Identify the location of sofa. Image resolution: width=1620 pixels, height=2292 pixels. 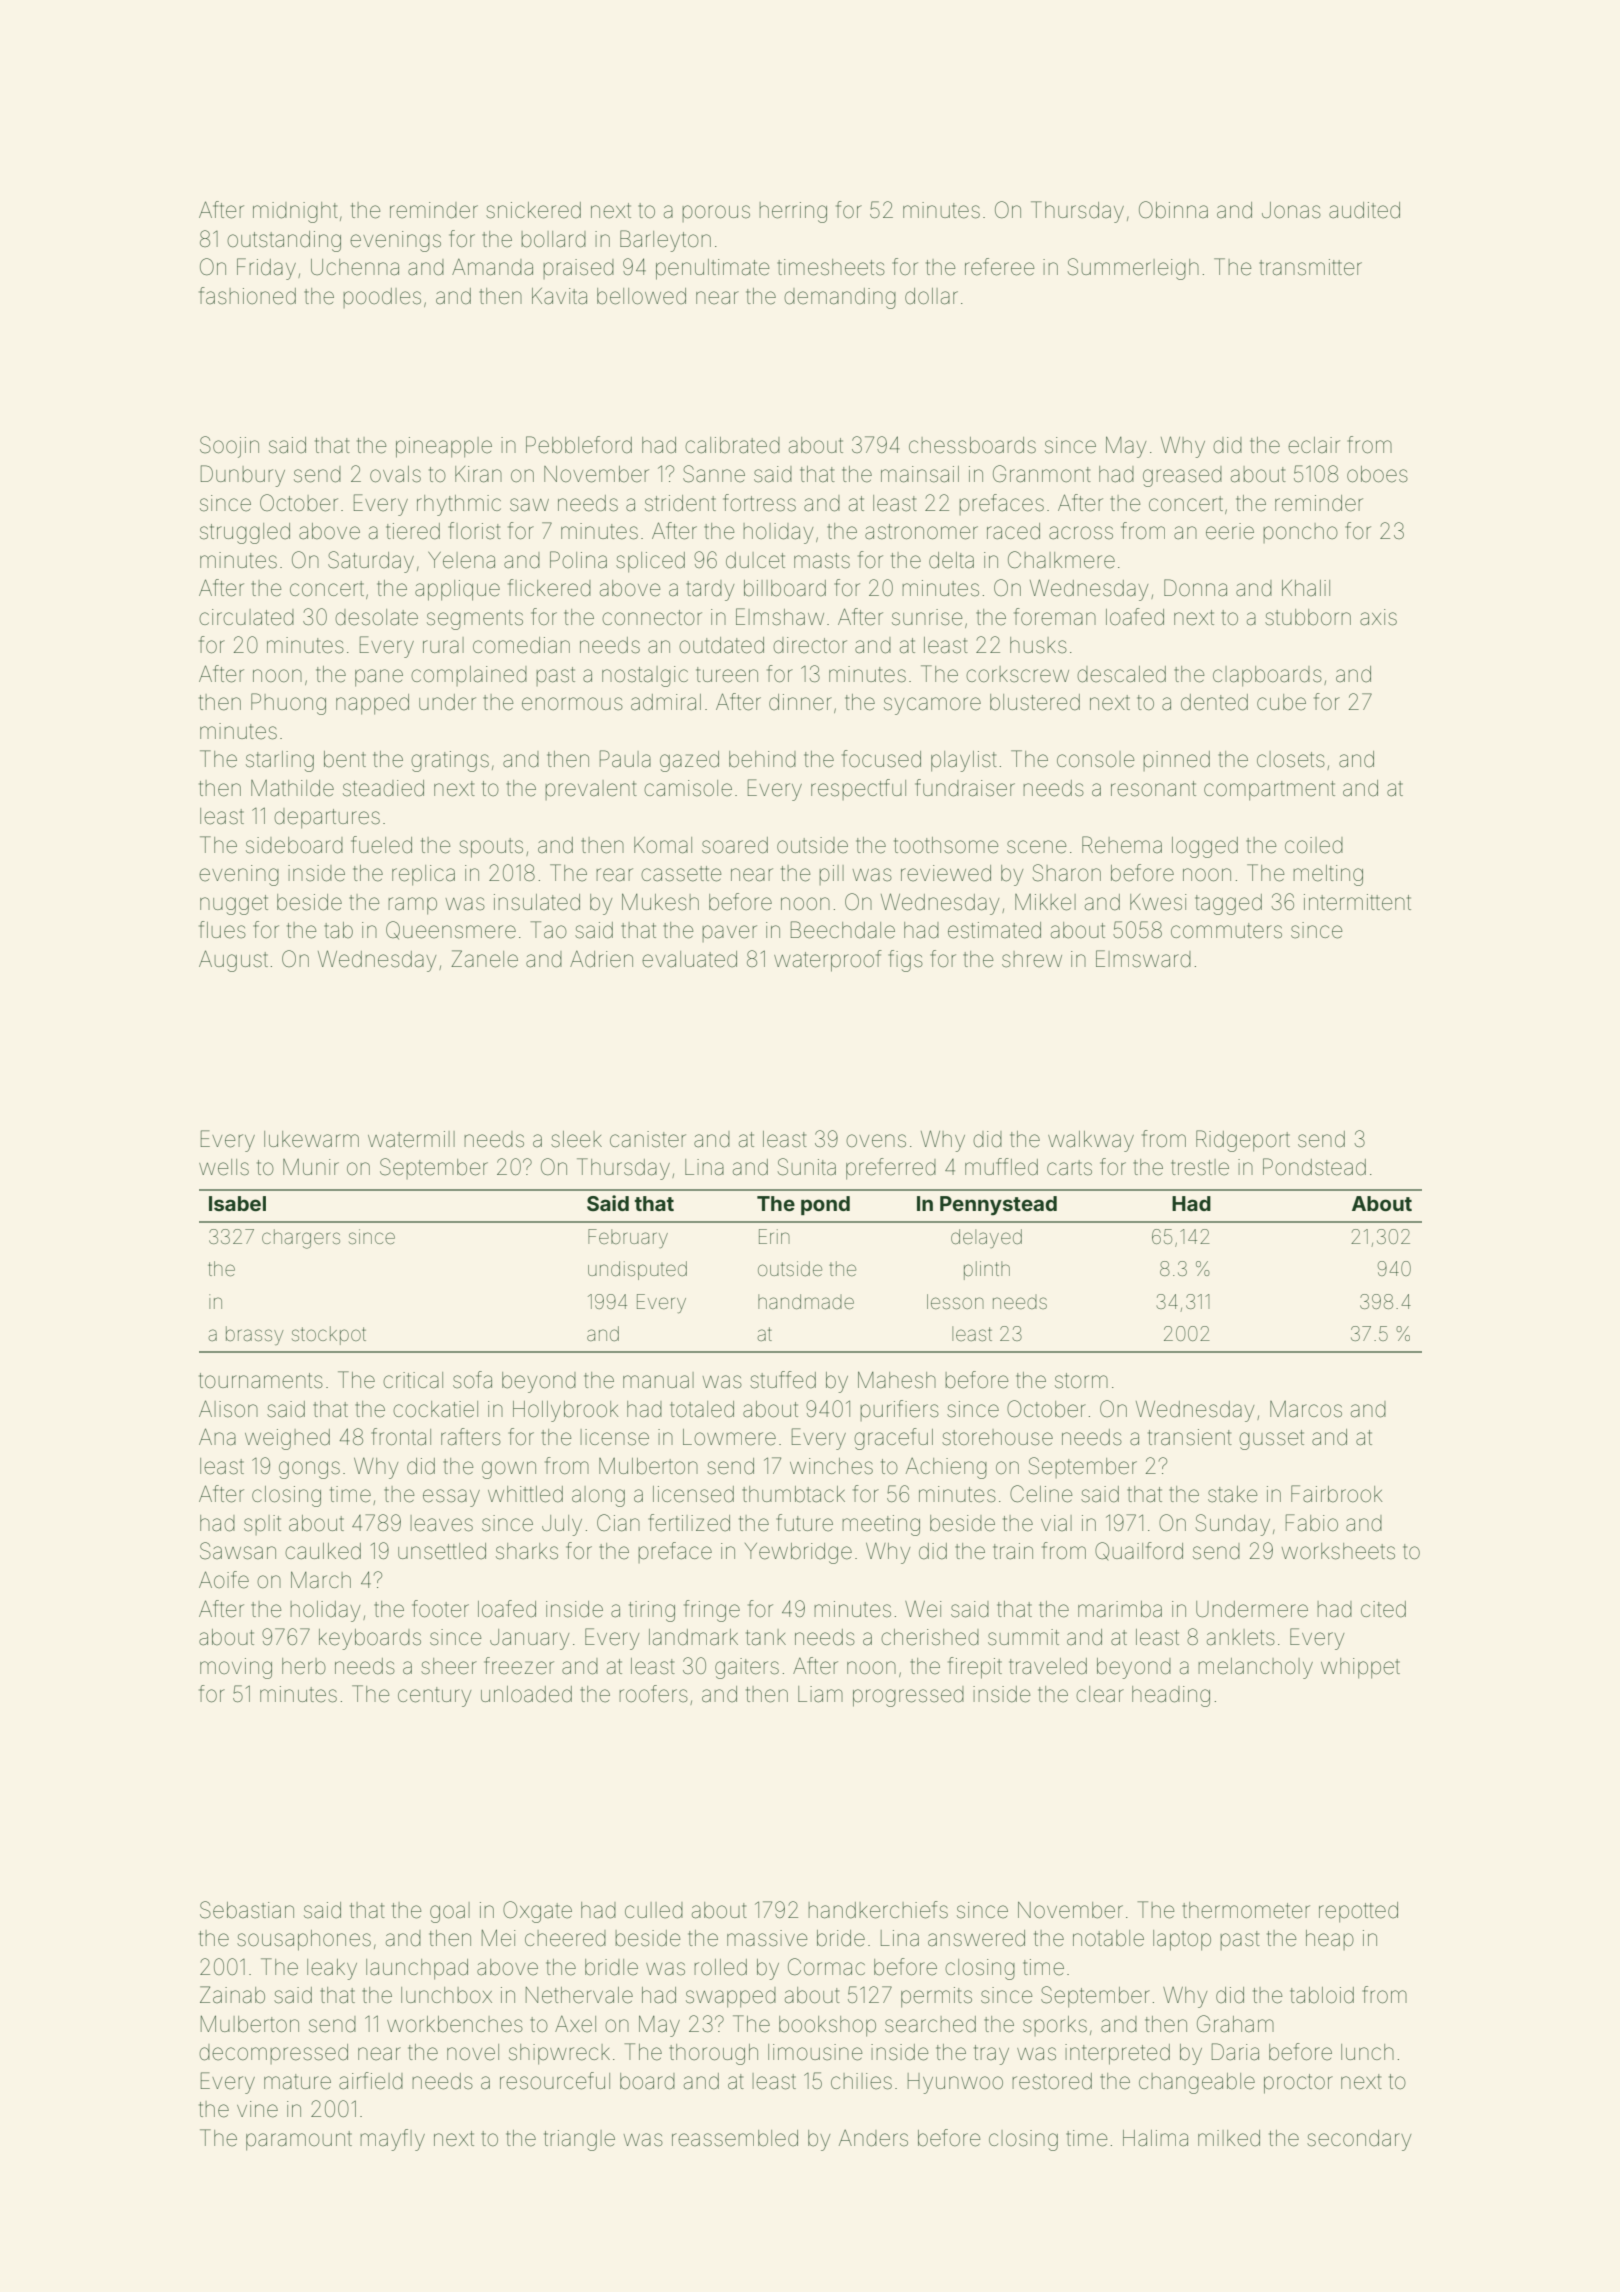
(472, 1380).
